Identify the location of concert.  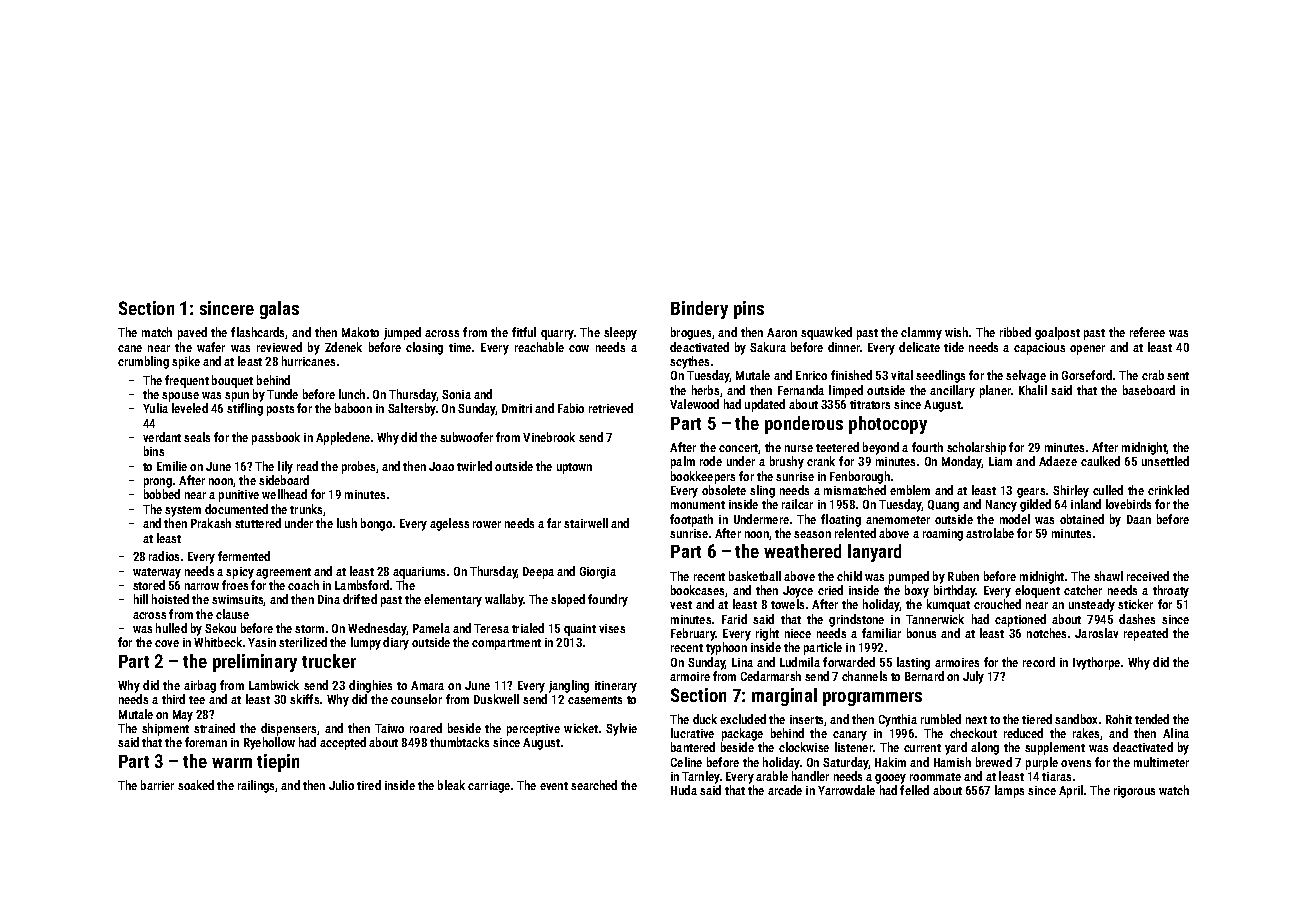
(739, 449).
